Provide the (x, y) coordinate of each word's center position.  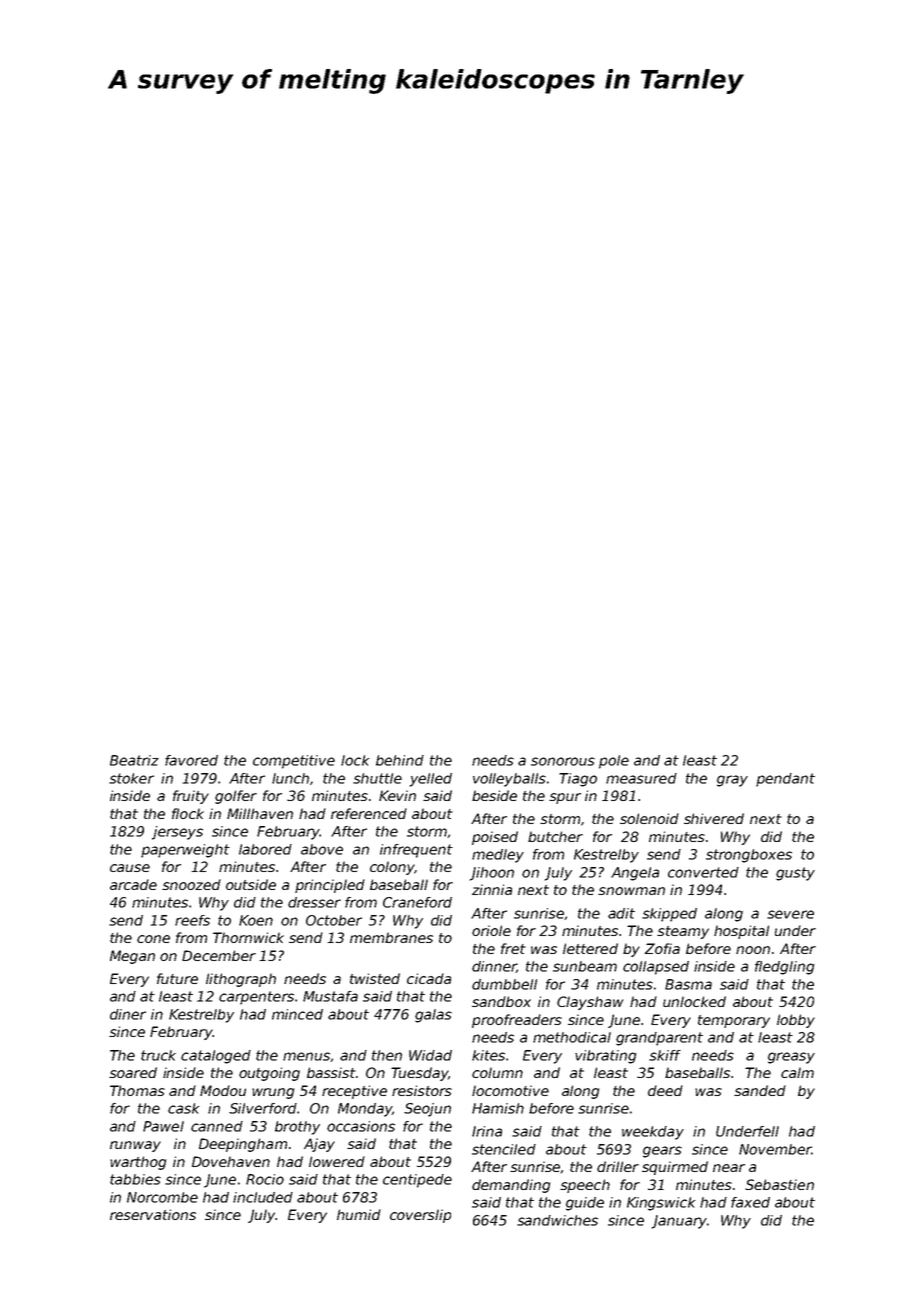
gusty (795, 874)
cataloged (216, 1057)
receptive (354, 1092)
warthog (138, 1163)
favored (191, 760)
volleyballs (509, 780)
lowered (337, 1161)
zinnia (492, 889)
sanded (760, 1090)
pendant (785, 780)
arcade (133, 884)
